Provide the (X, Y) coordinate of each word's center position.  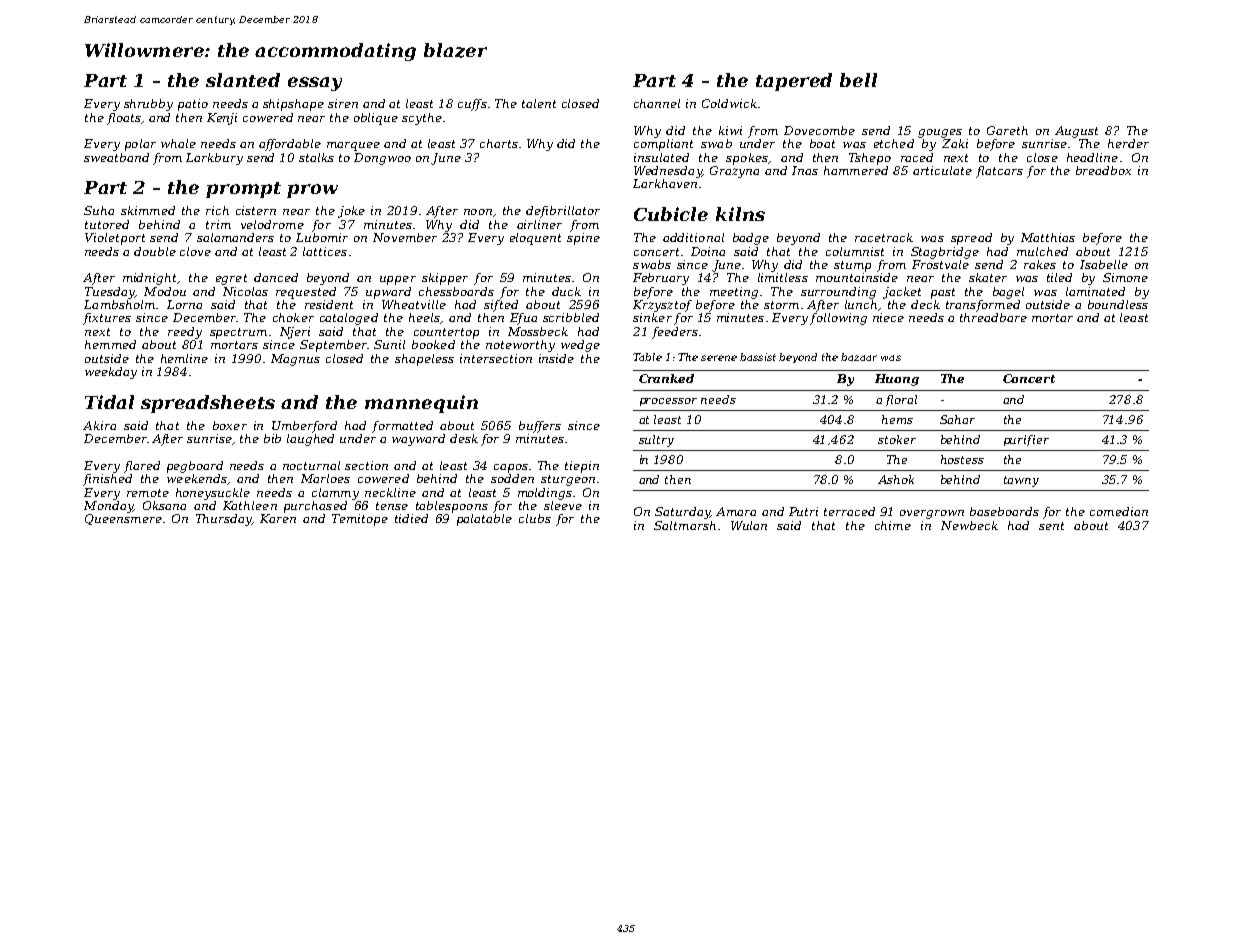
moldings (545, 494)
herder (1128, 143)
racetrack (884, 237)
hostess (962, 459)
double (155, 251)
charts (499, 143)
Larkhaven (665, 183)
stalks (316, 157)
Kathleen (250, 505)
